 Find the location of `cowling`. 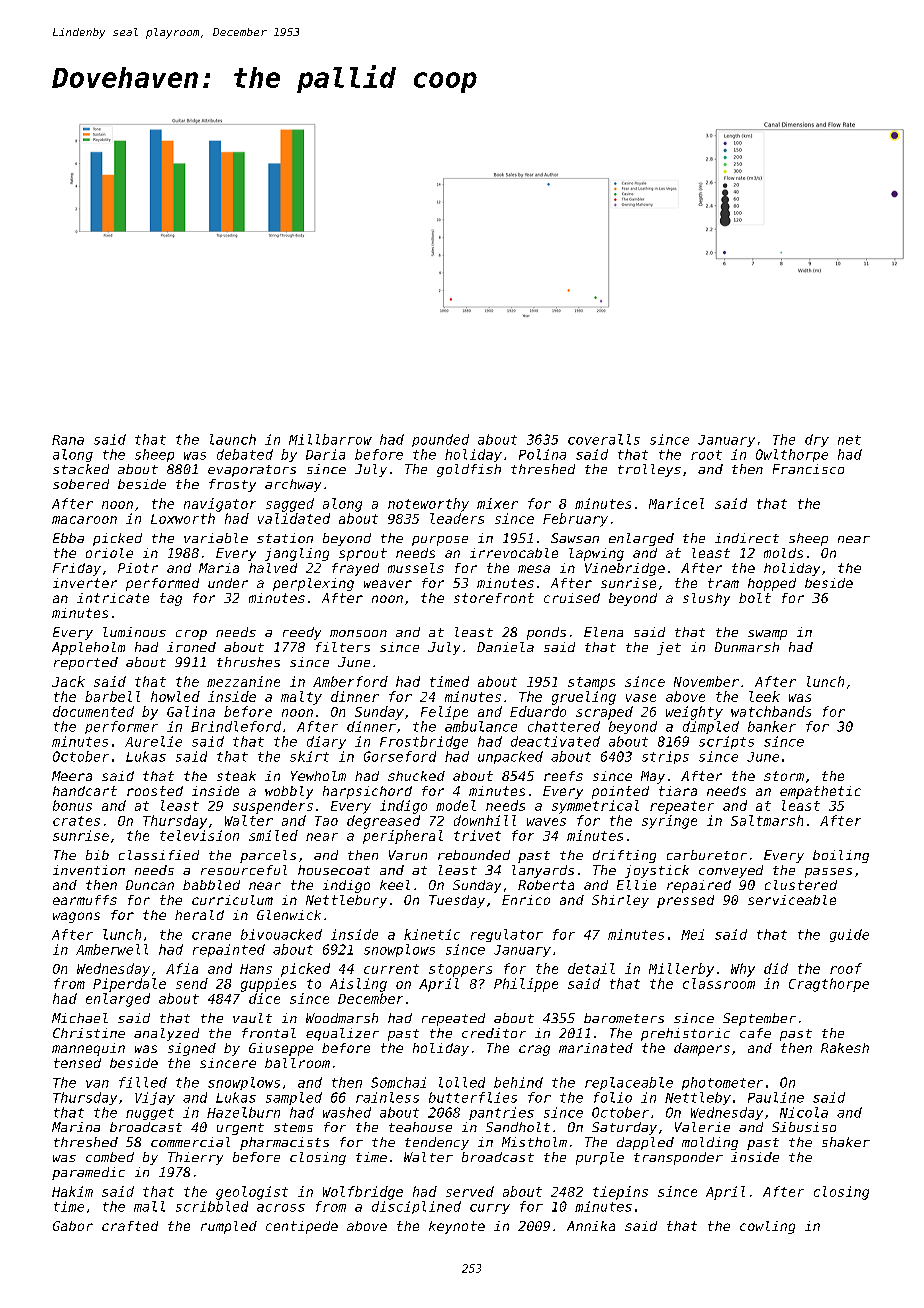

cowling is located at coordinates (767, 1227).
